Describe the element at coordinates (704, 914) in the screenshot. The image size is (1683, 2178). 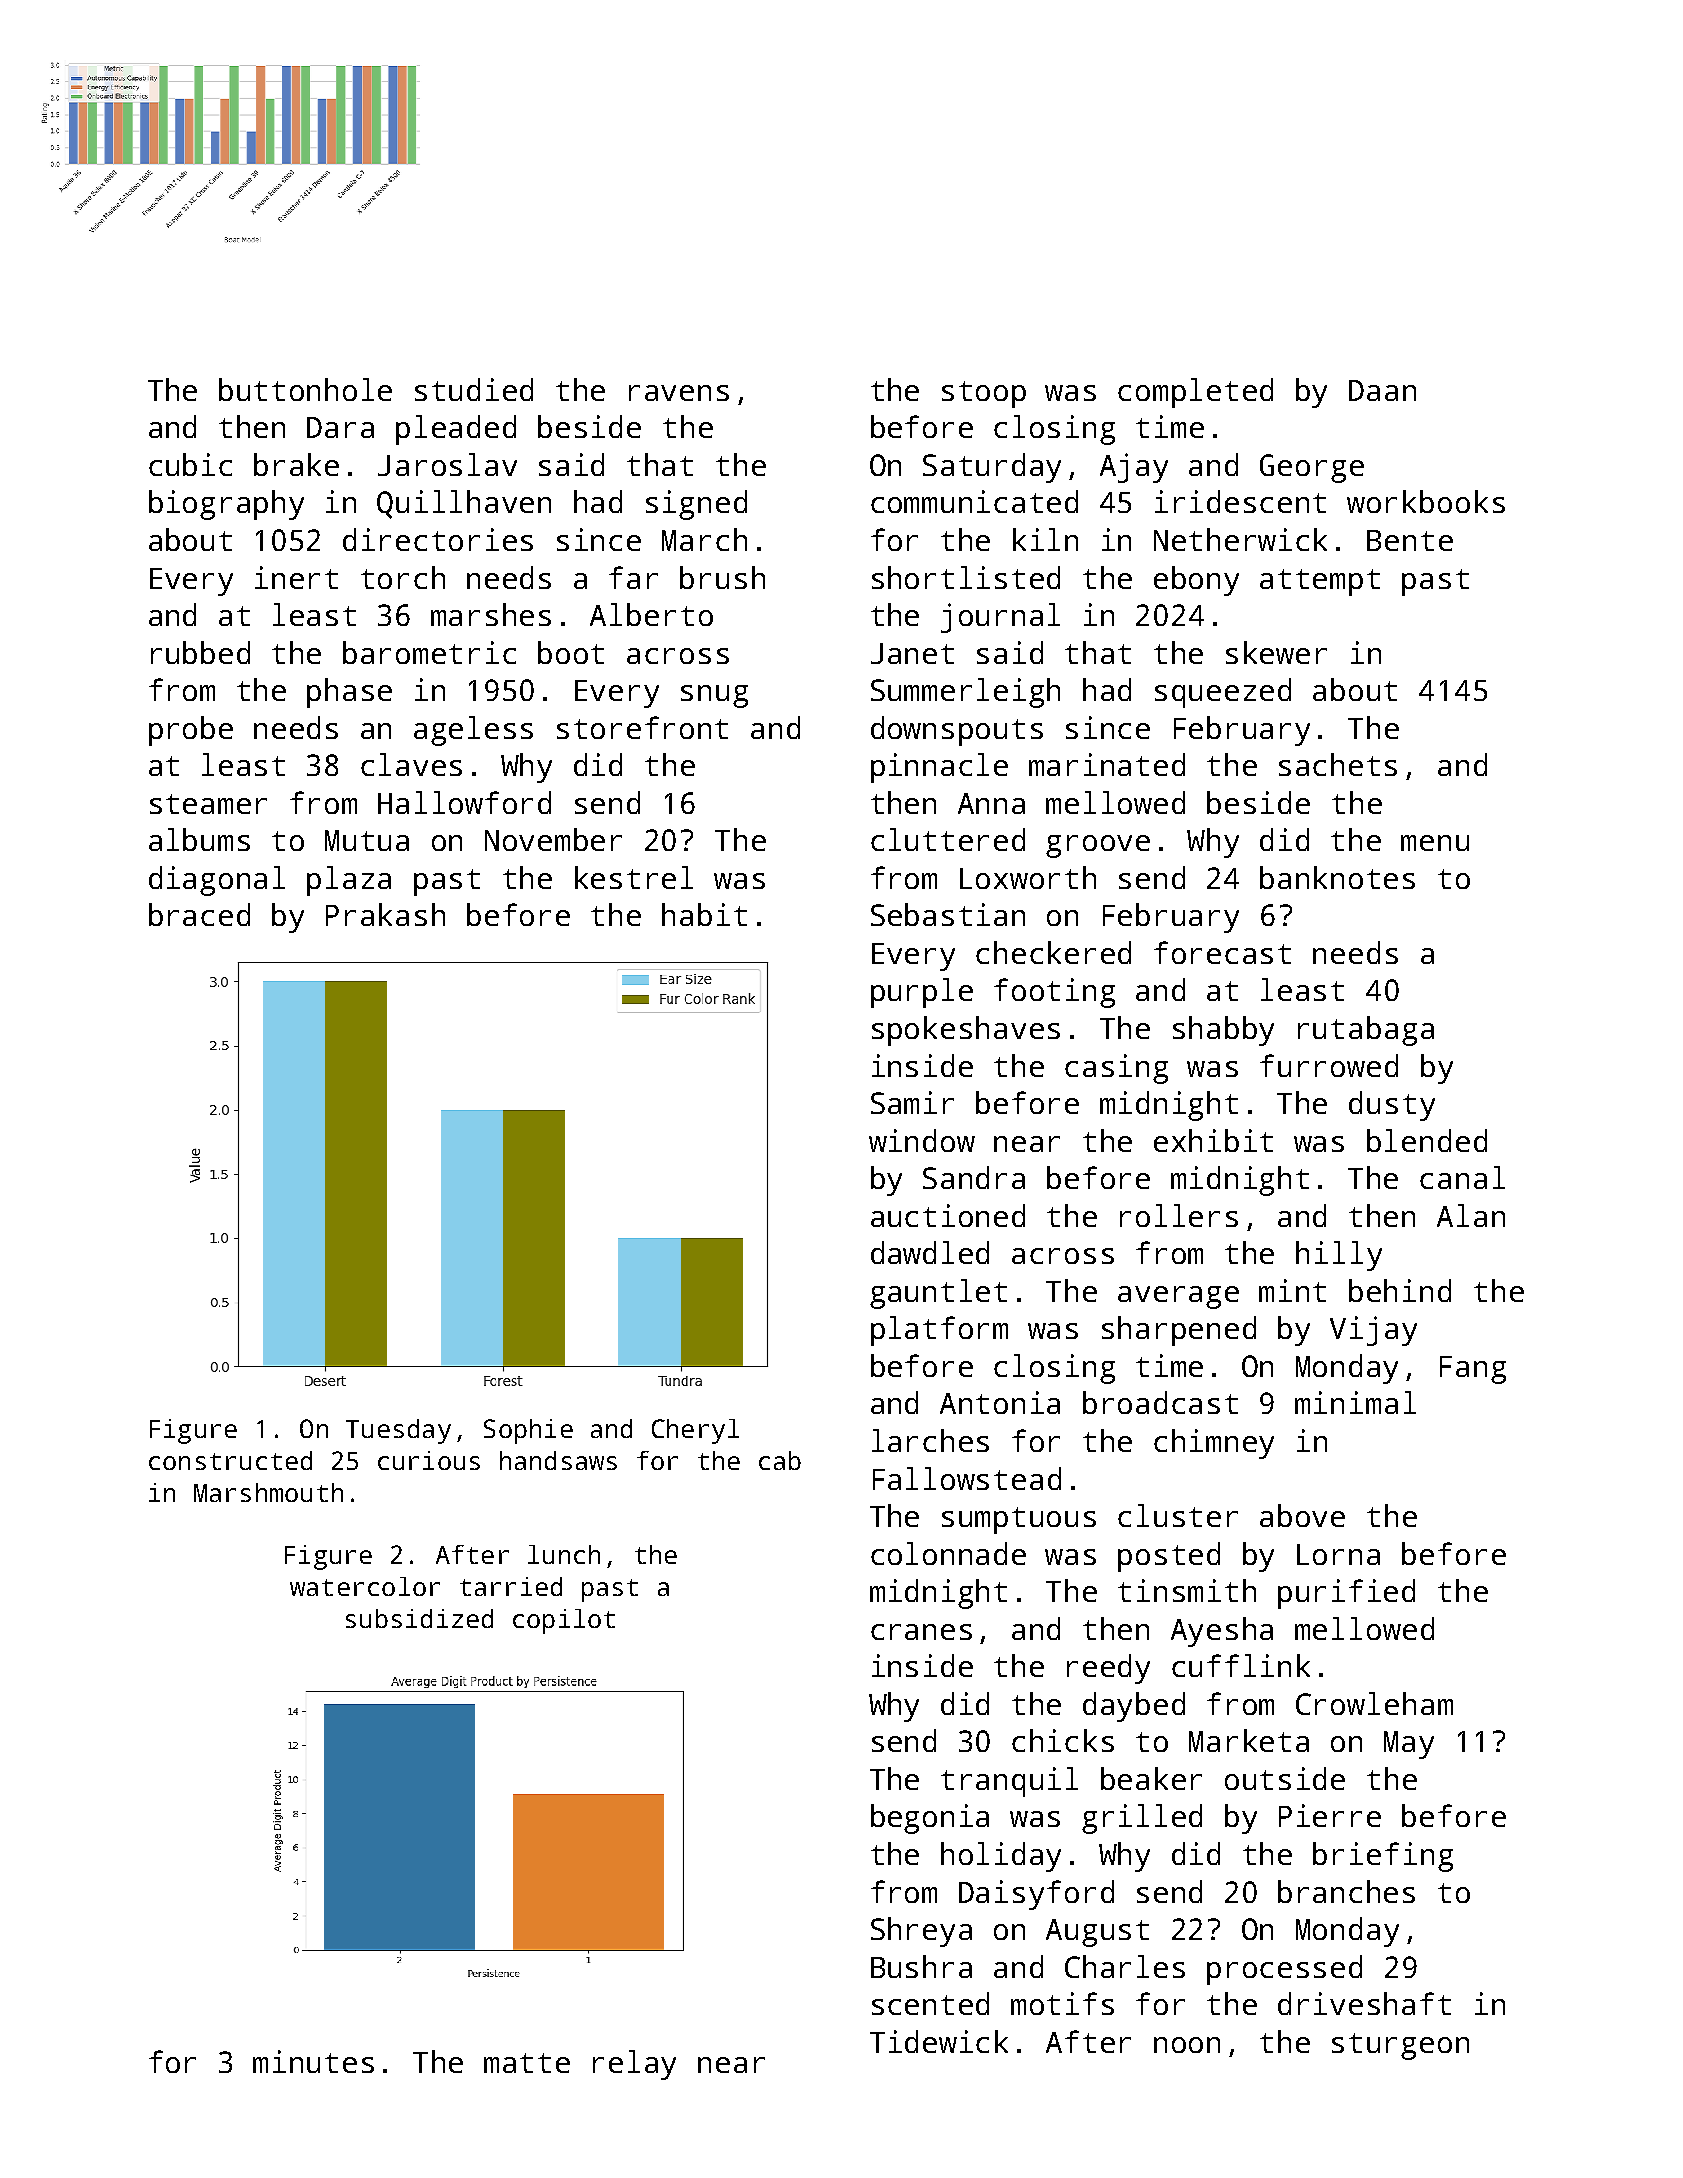
I see `habit` at that location.
